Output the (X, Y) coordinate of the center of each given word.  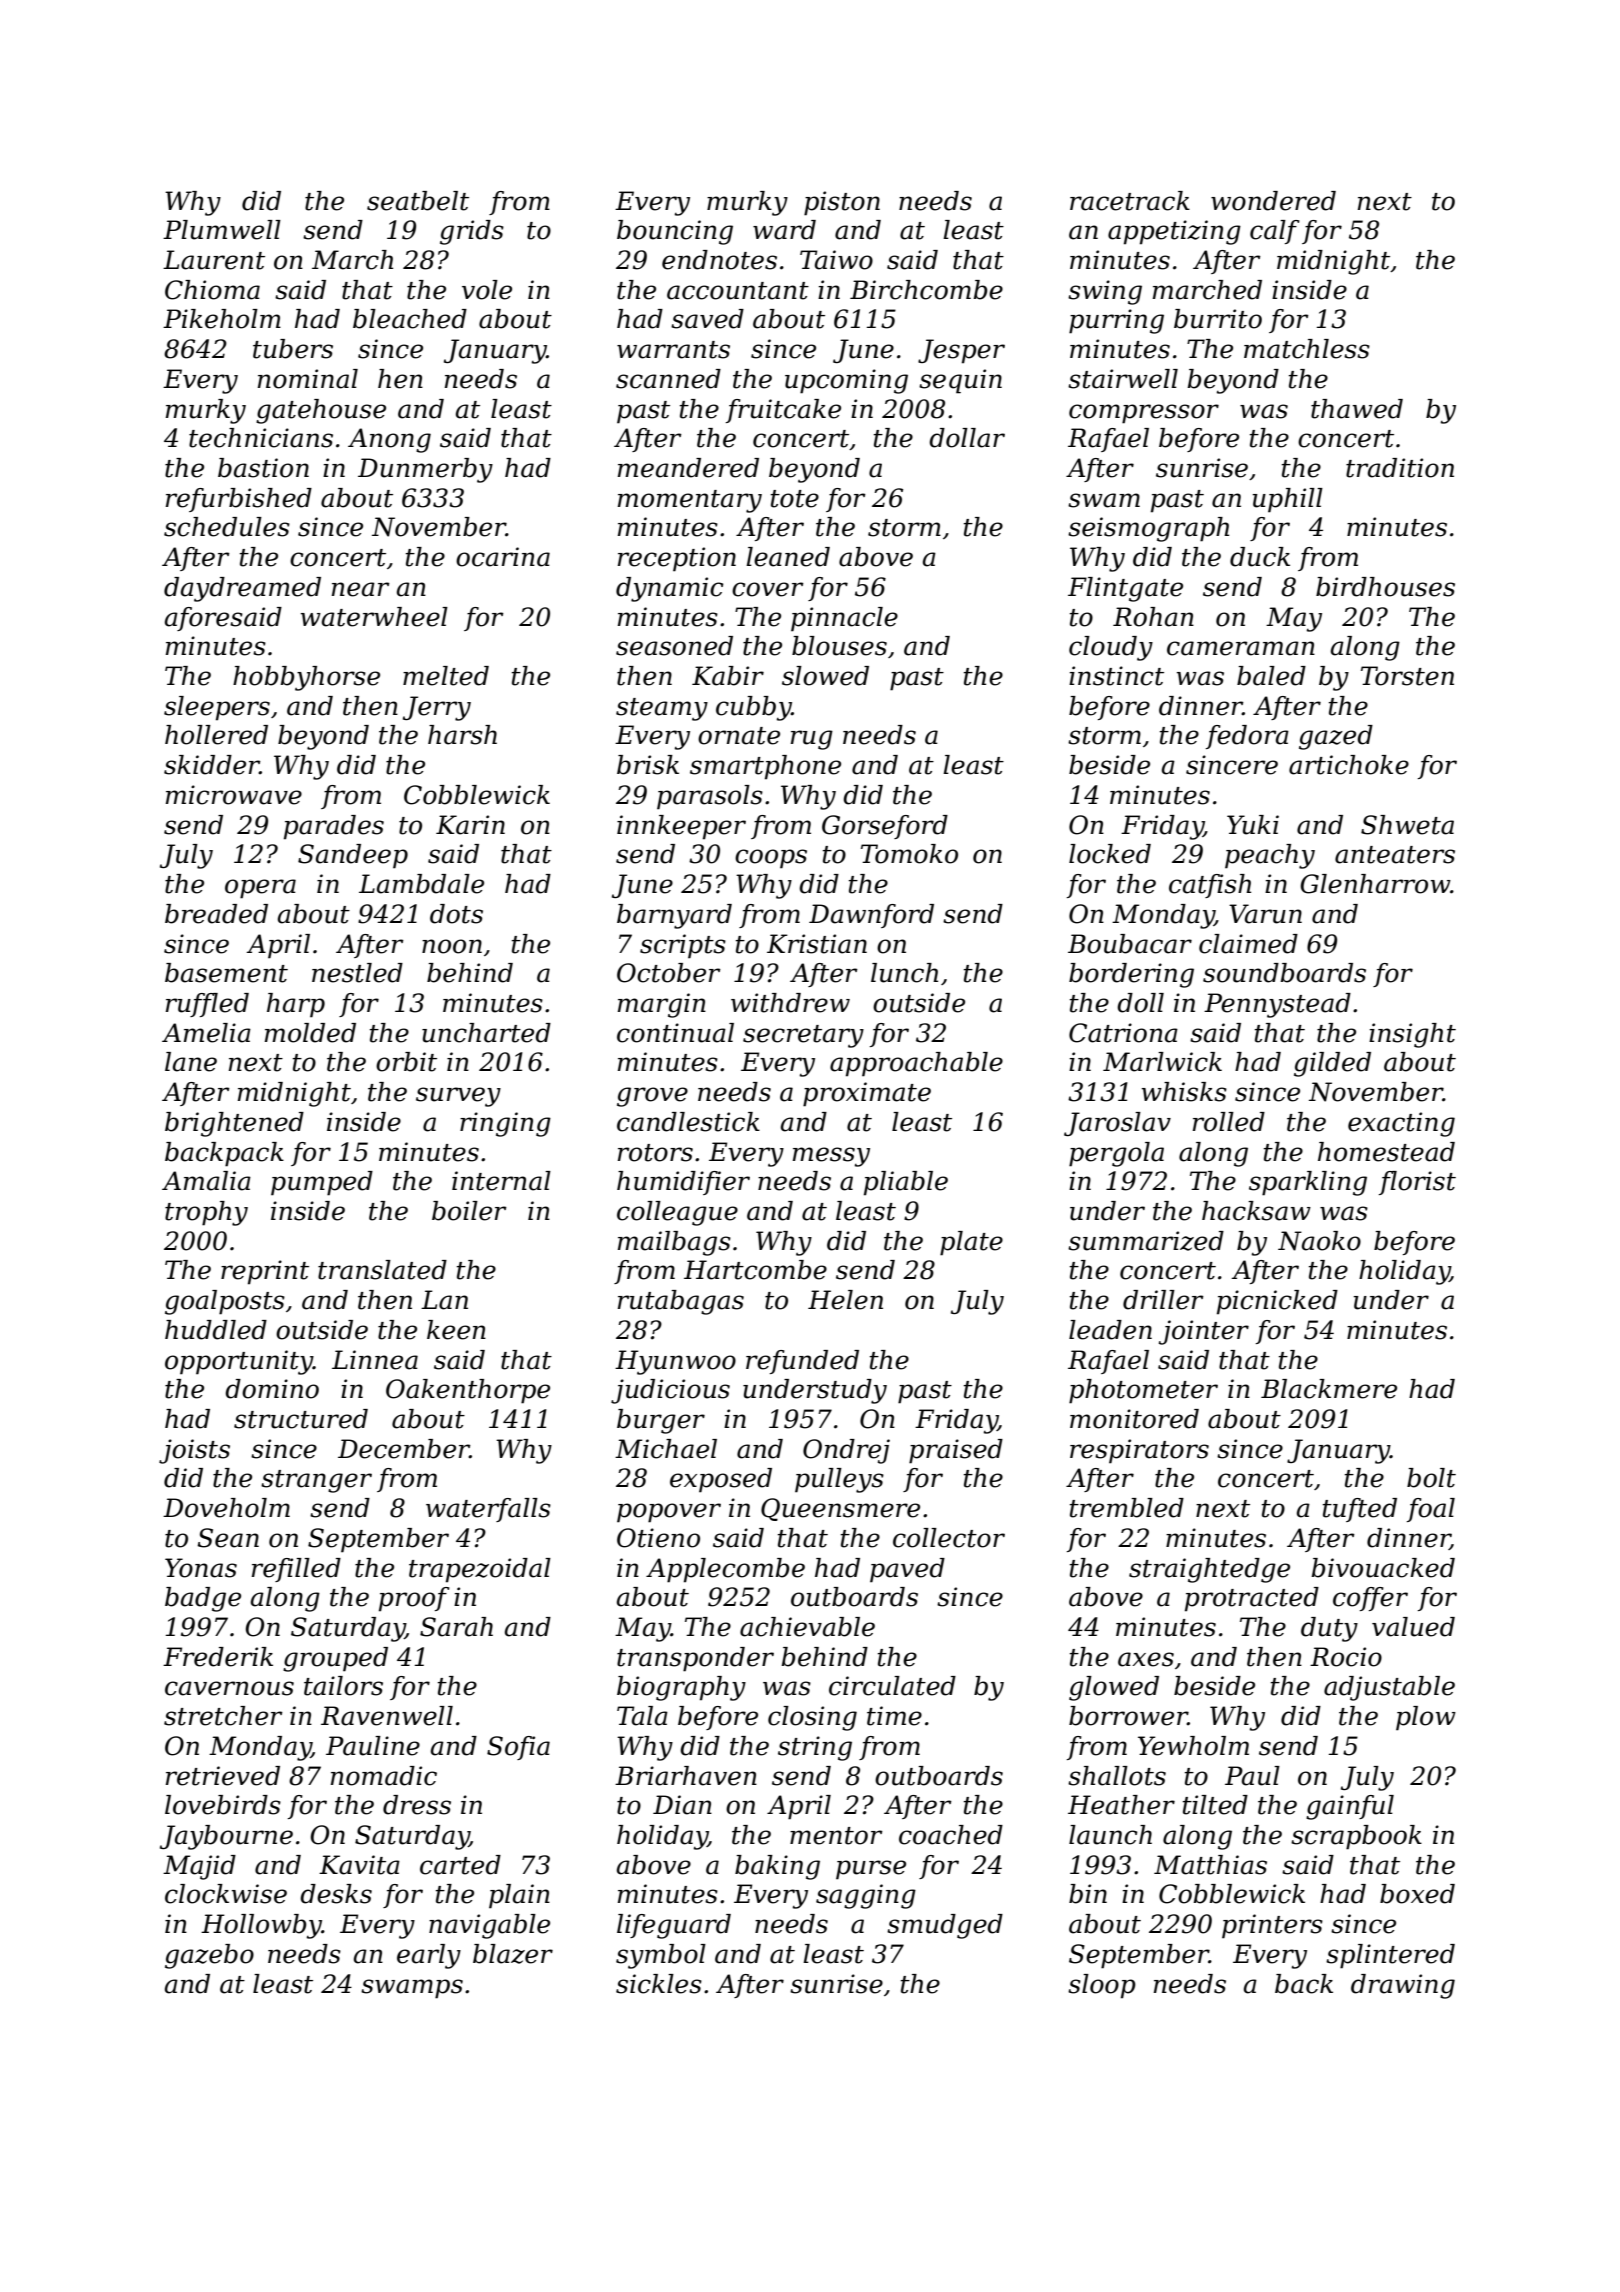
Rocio (1346, 1657)
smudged (945, 1926)
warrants (673, 350)
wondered (1273, 201)
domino (272, 1389)
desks (336, 1894)
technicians (261, 438)
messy (831, 1157)
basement (226, 973)
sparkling (1308, 1183)
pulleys (839, 1480)
